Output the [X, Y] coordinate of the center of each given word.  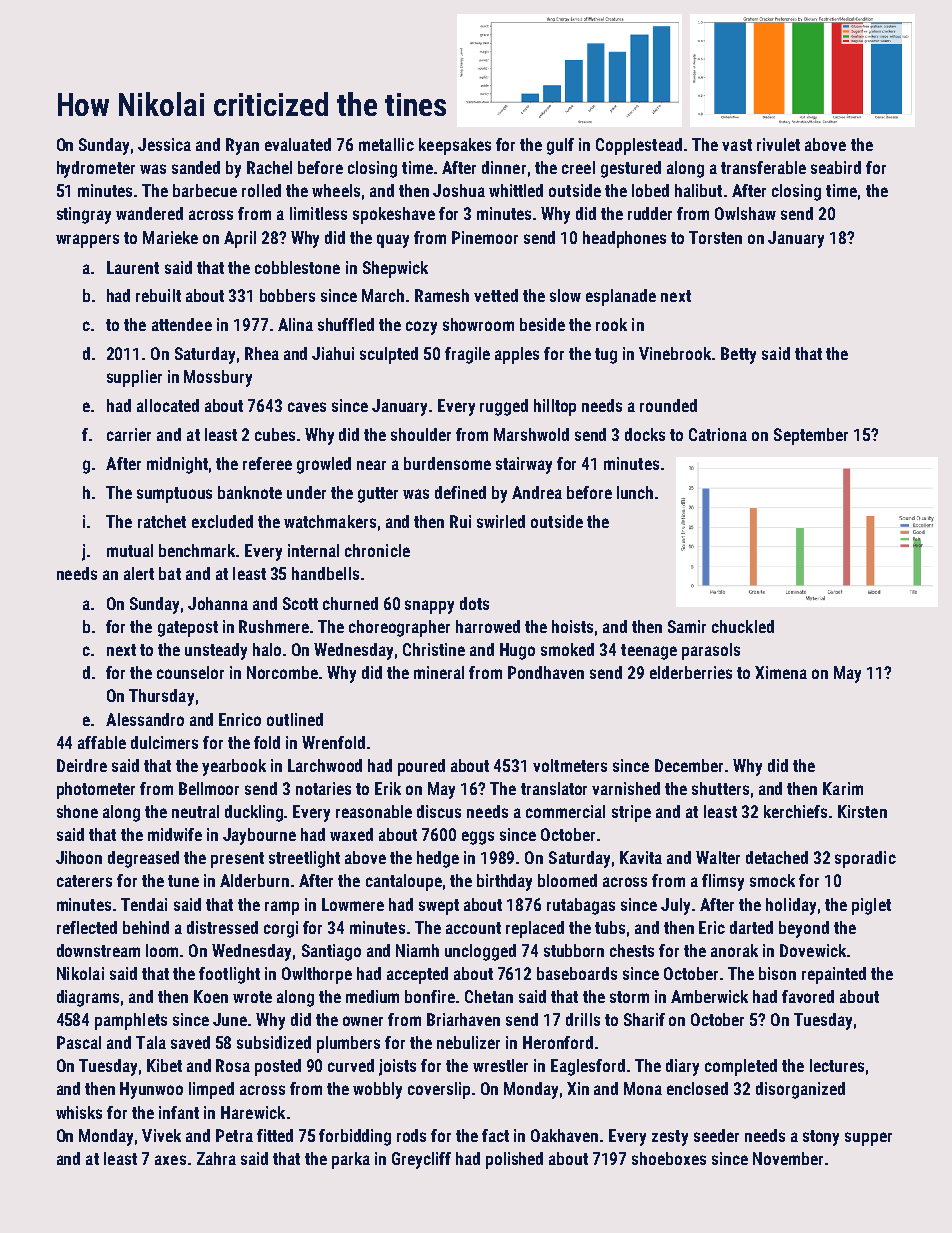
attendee [182, 324]
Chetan [489, 996]
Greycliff [421, 1160]
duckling [254, 813]
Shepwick [395, 269]
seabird [836, 167]
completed [741, 1067]
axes [170, 1160]
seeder [716, 1135]
